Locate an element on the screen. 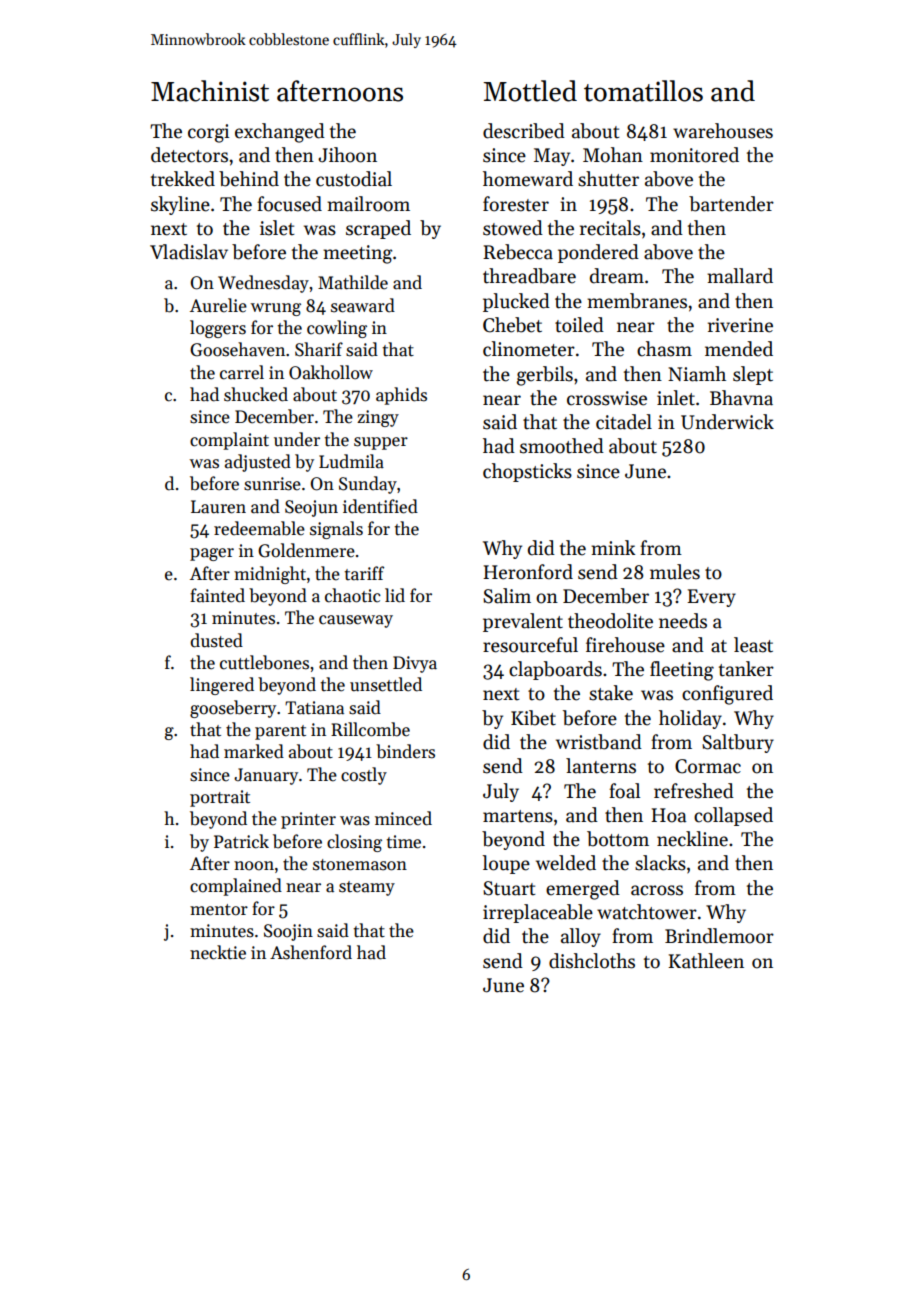 The image size is (924, 1311). Ashenford is located at coordinates (311, 952).
